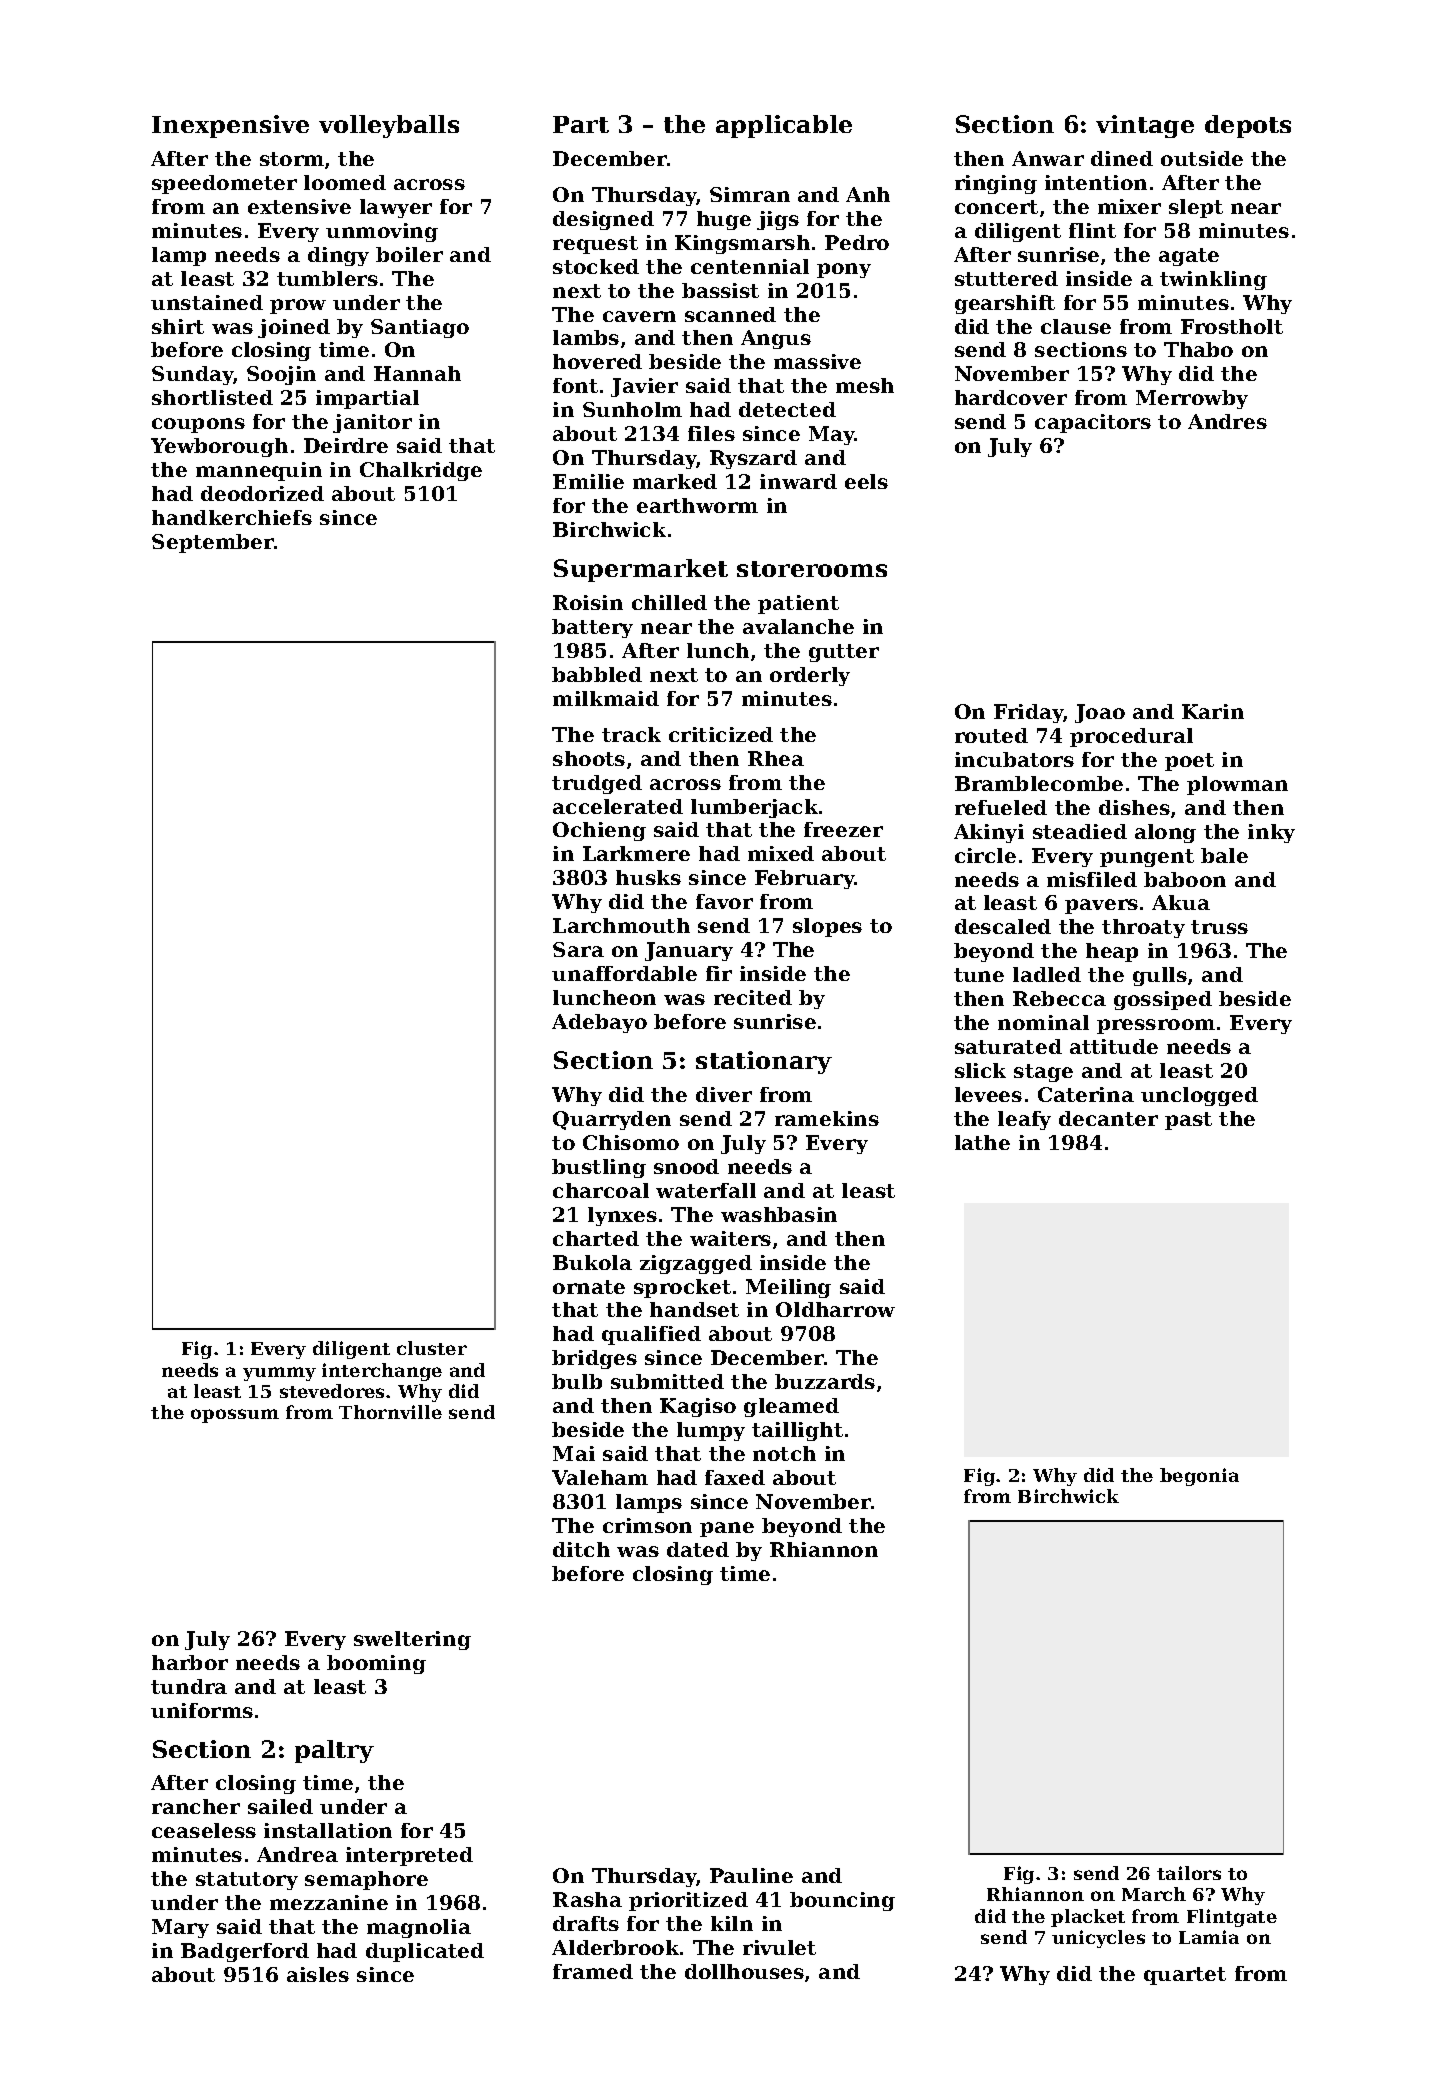  I want to click on snood, so click(686, 1166).
